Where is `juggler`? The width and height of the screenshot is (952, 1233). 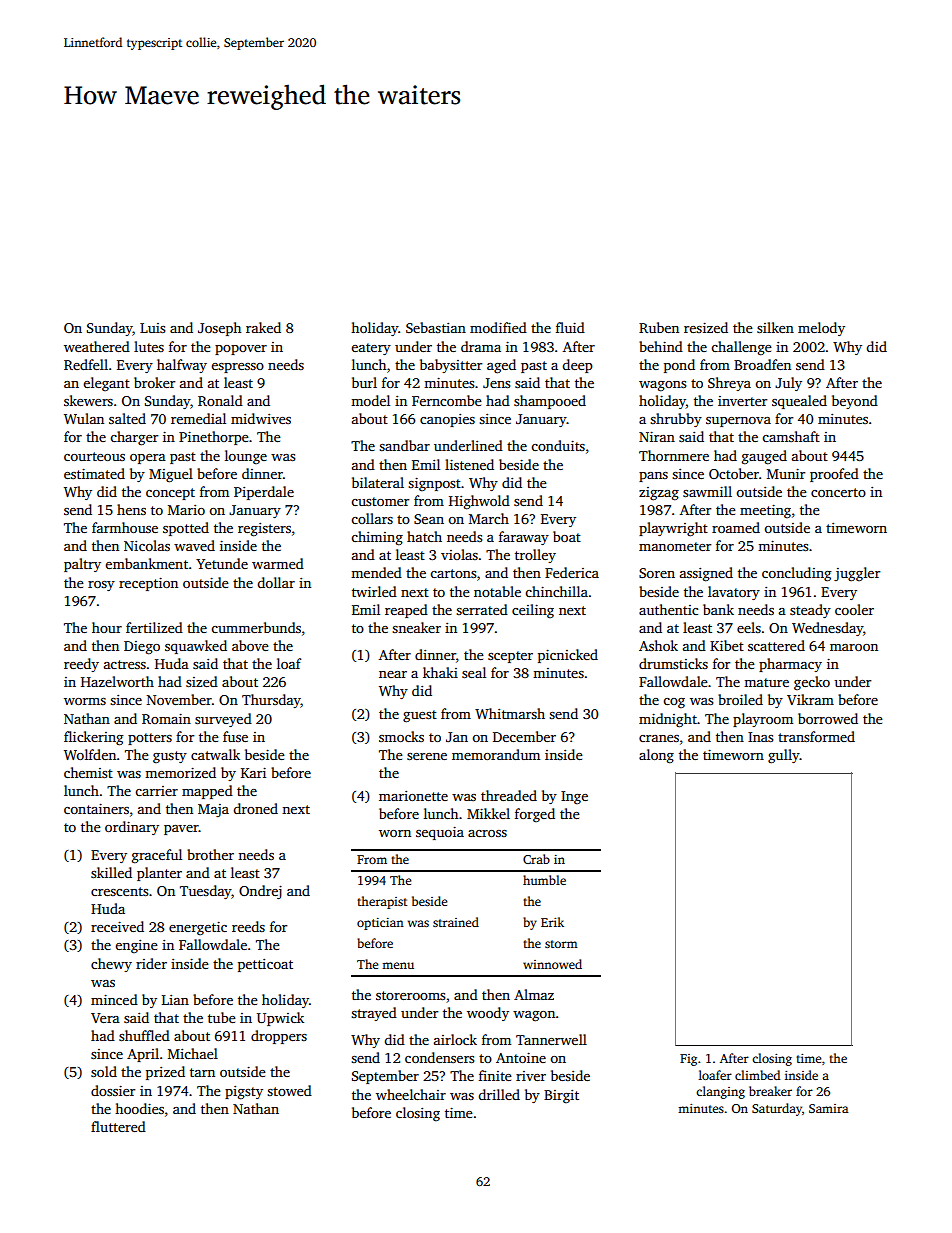
juggler is located at coordinates (857, 574).
